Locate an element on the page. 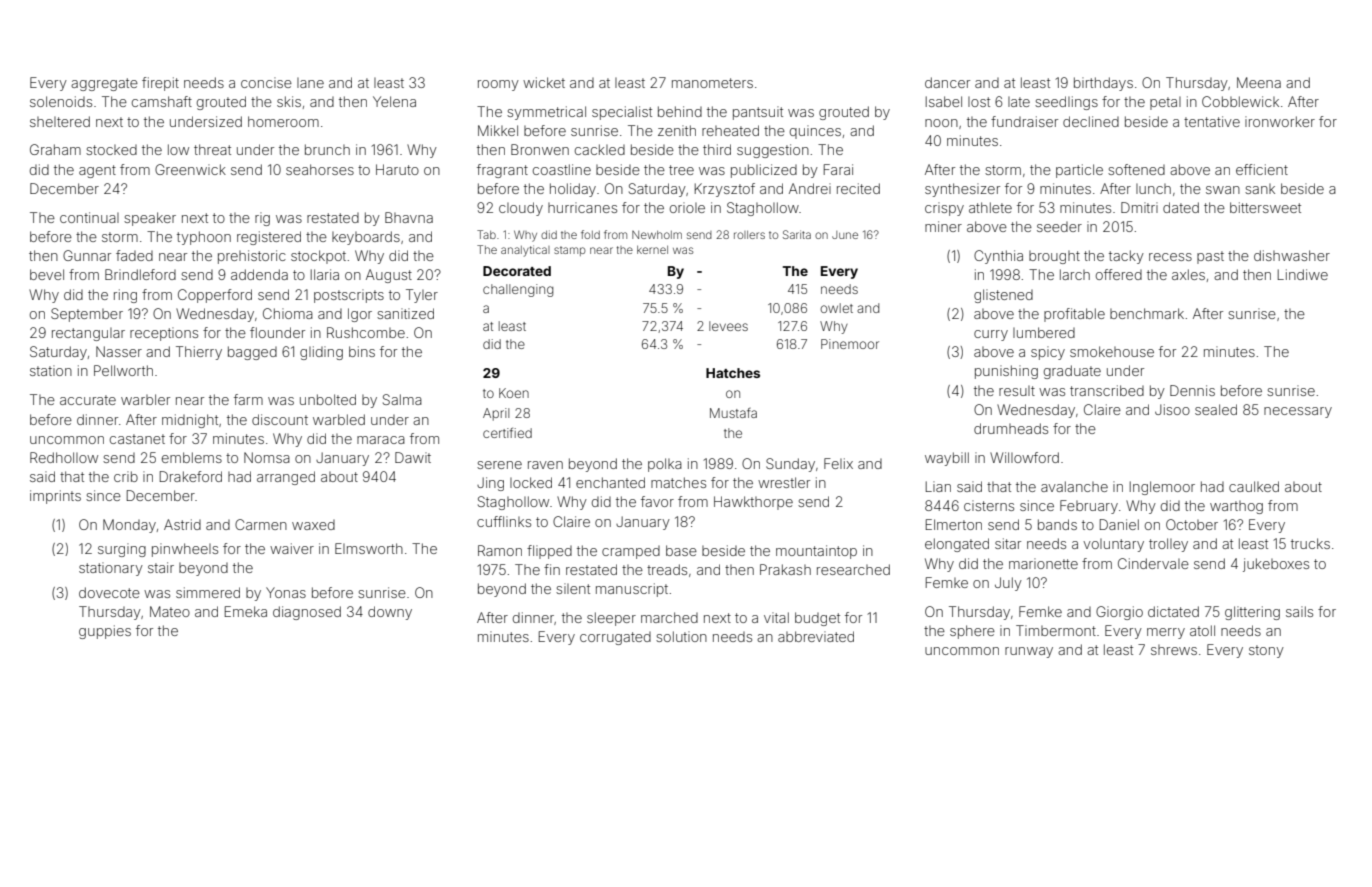 This image has width=1372, height=887. Graham is located at coordinates (55, 149).
